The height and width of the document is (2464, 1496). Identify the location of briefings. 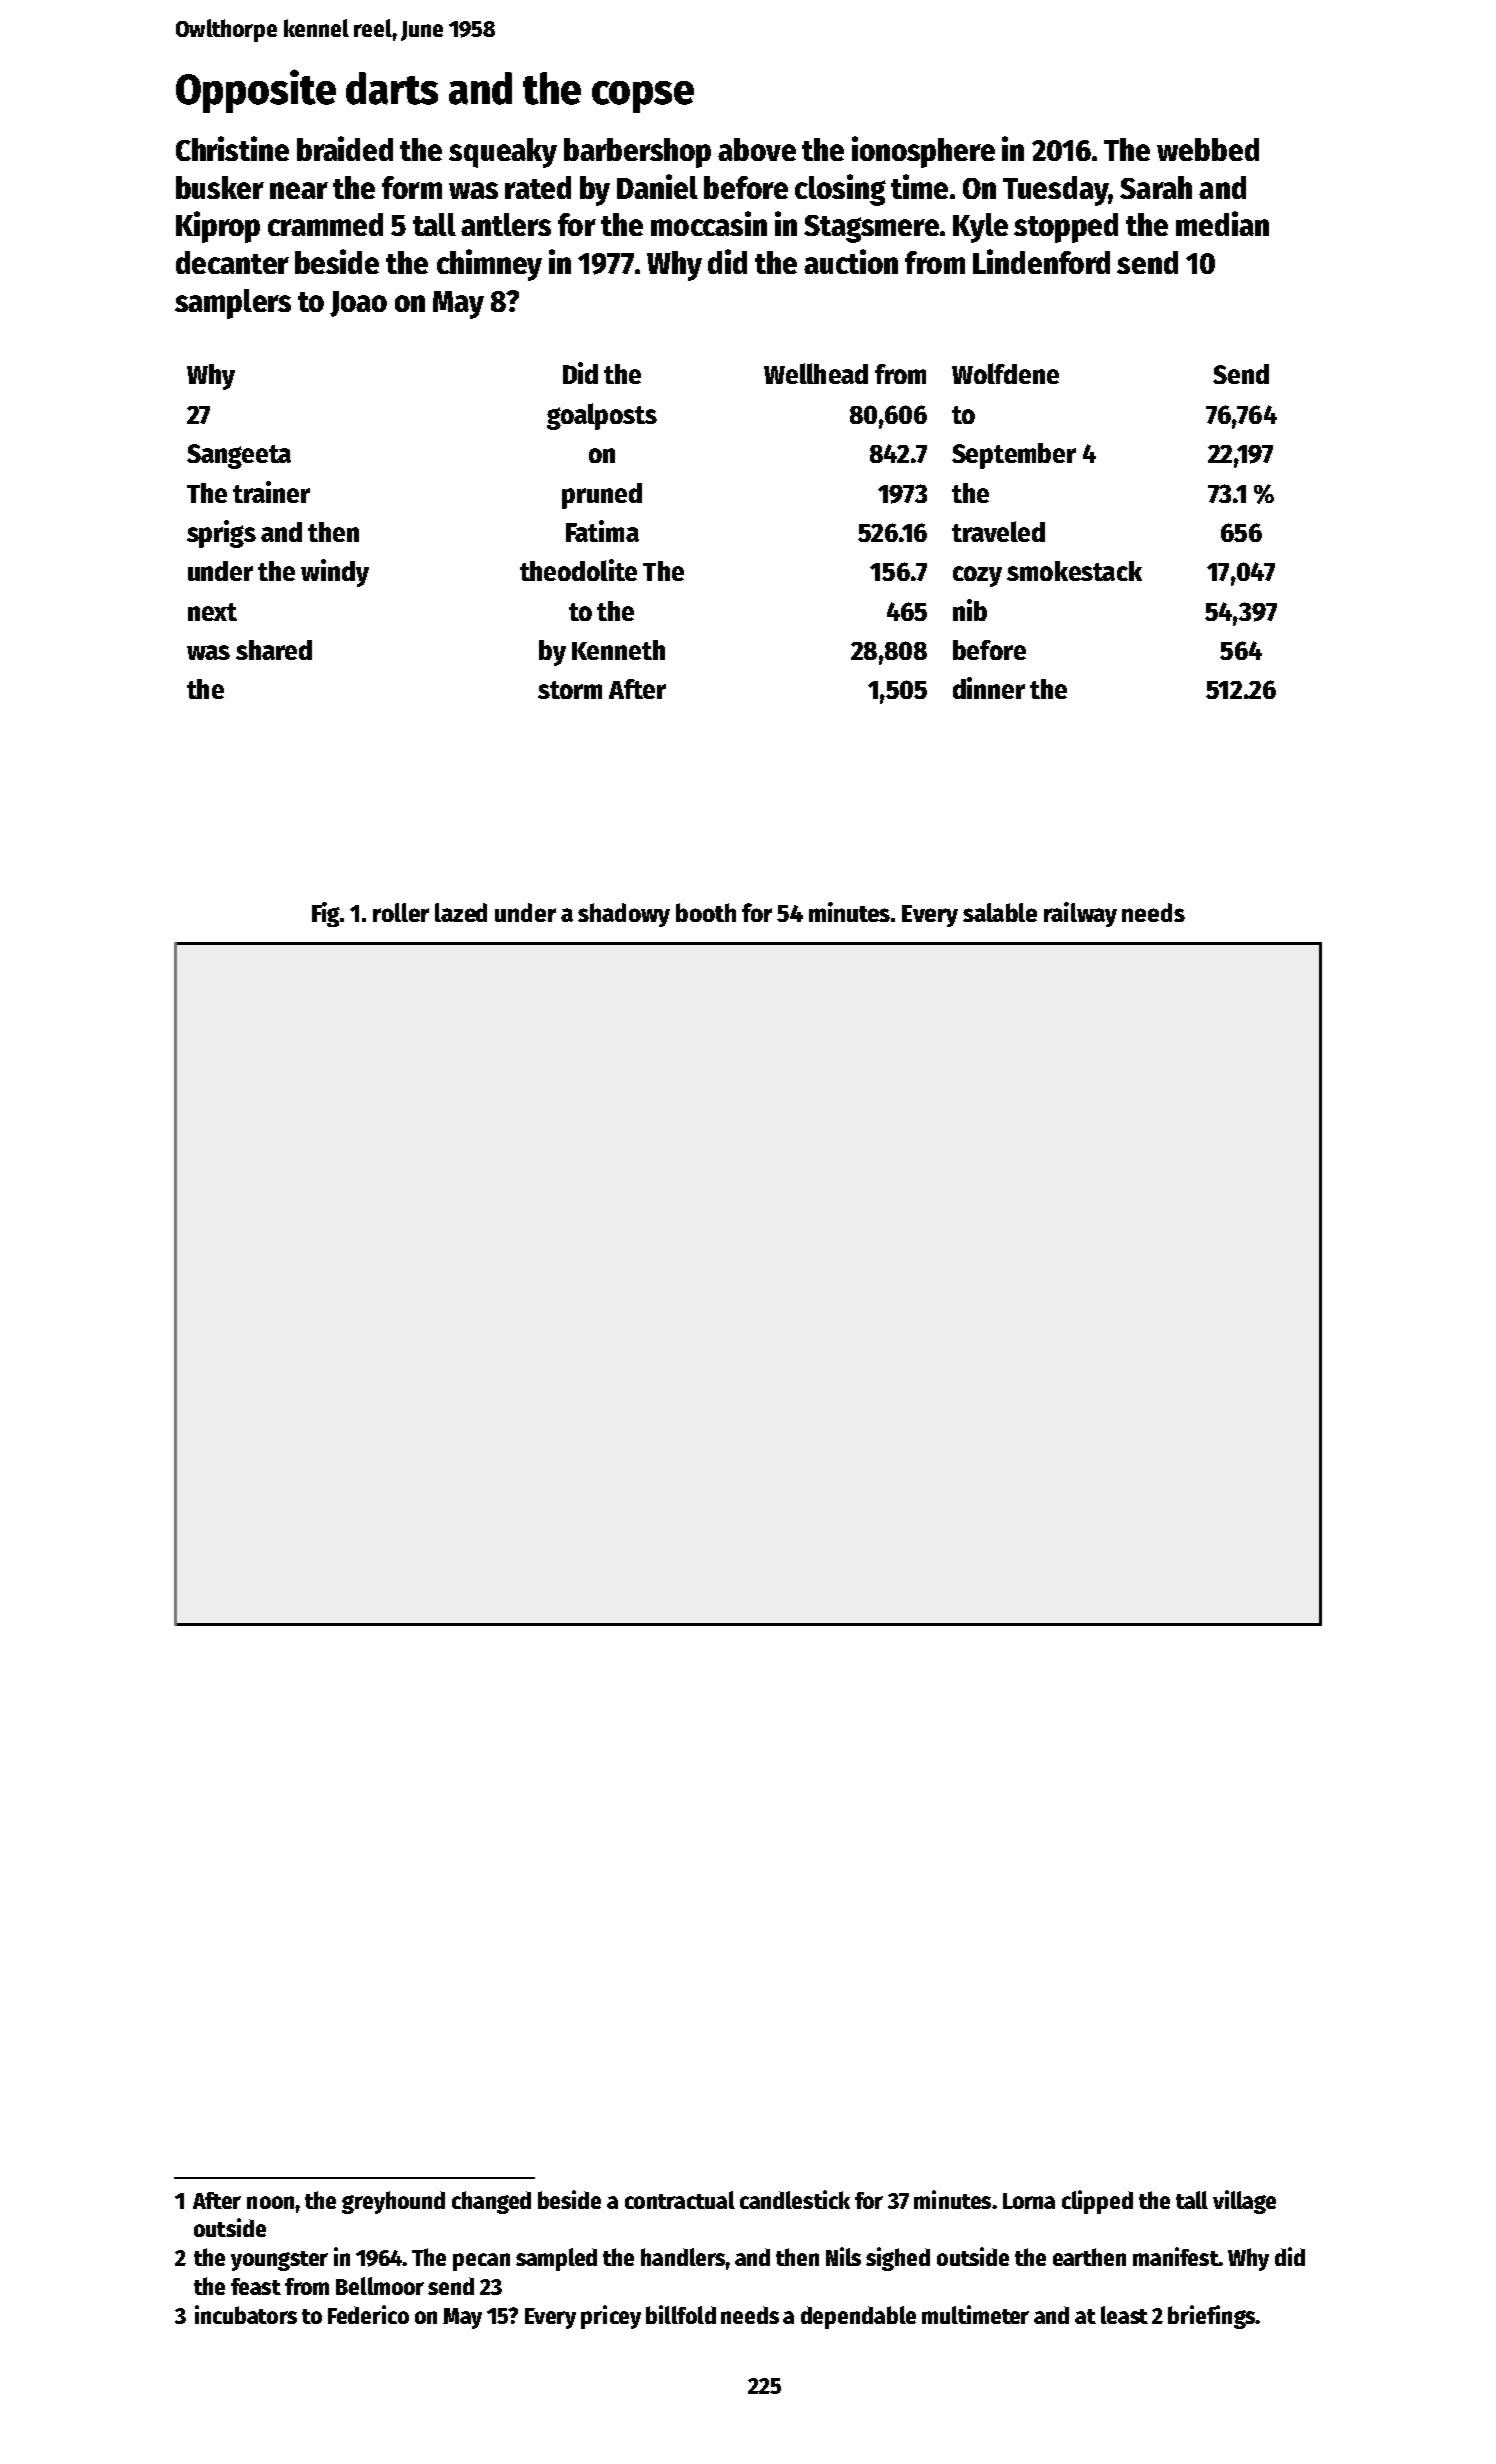
(1211, 2317).
